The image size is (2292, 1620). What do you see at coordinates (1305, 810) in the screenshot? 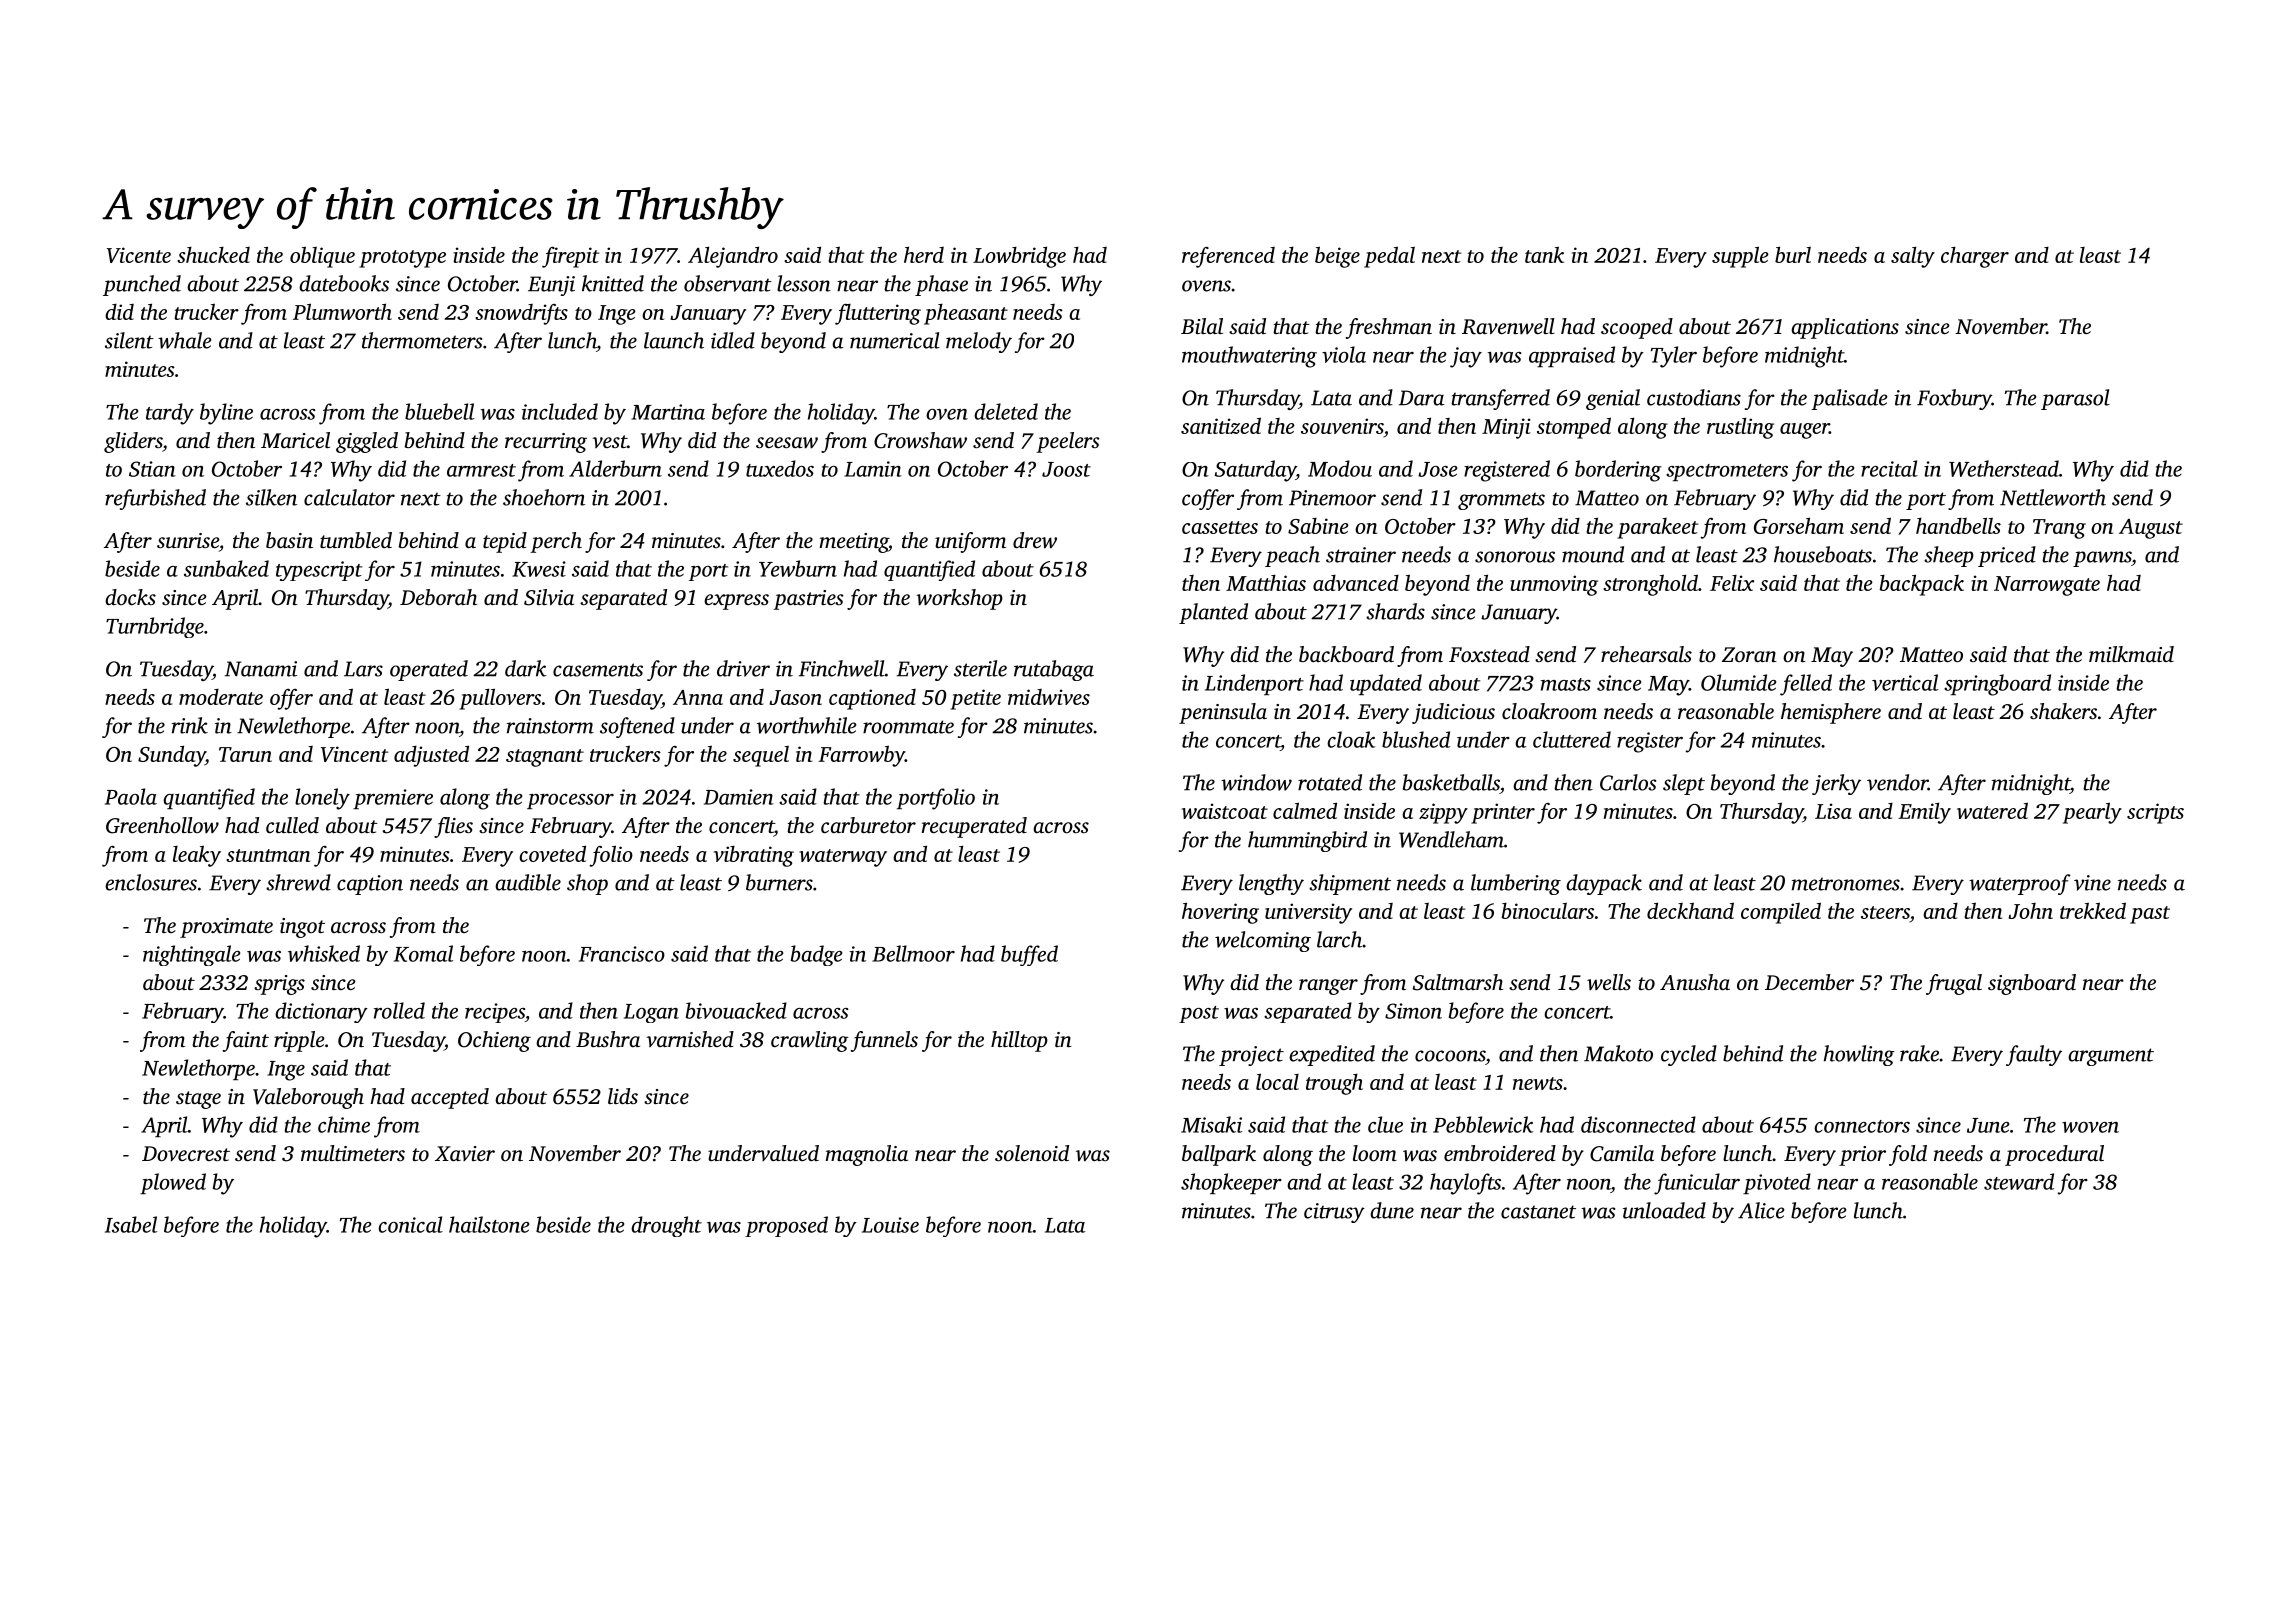
I see `calmed` at bounding box center [1305, 810].
